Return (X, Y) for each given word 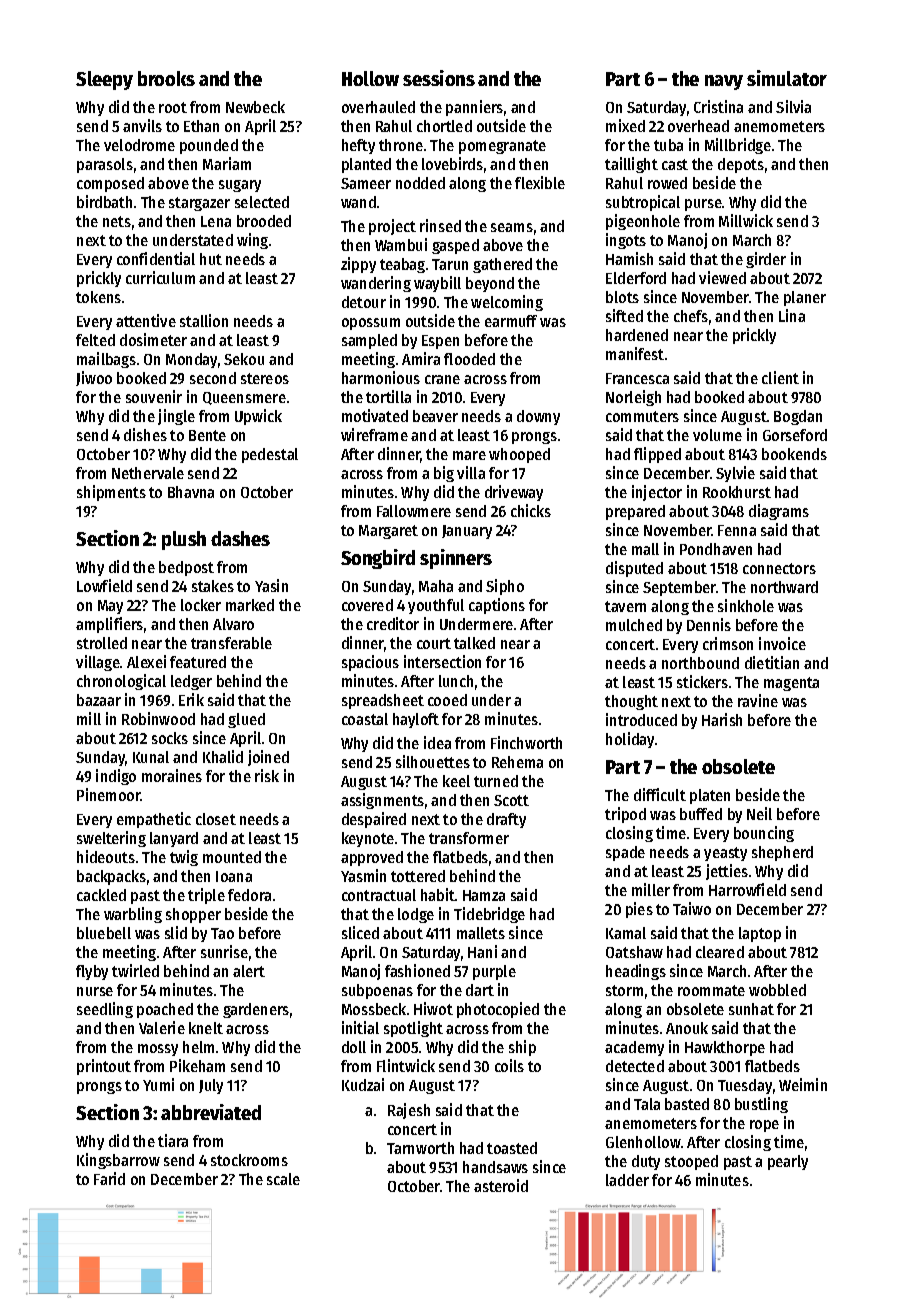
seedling (105, 1010)
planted (366, 165)
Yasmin (363, 875)
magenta (791, 684)
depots (741, 165)
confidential (156, 258)
